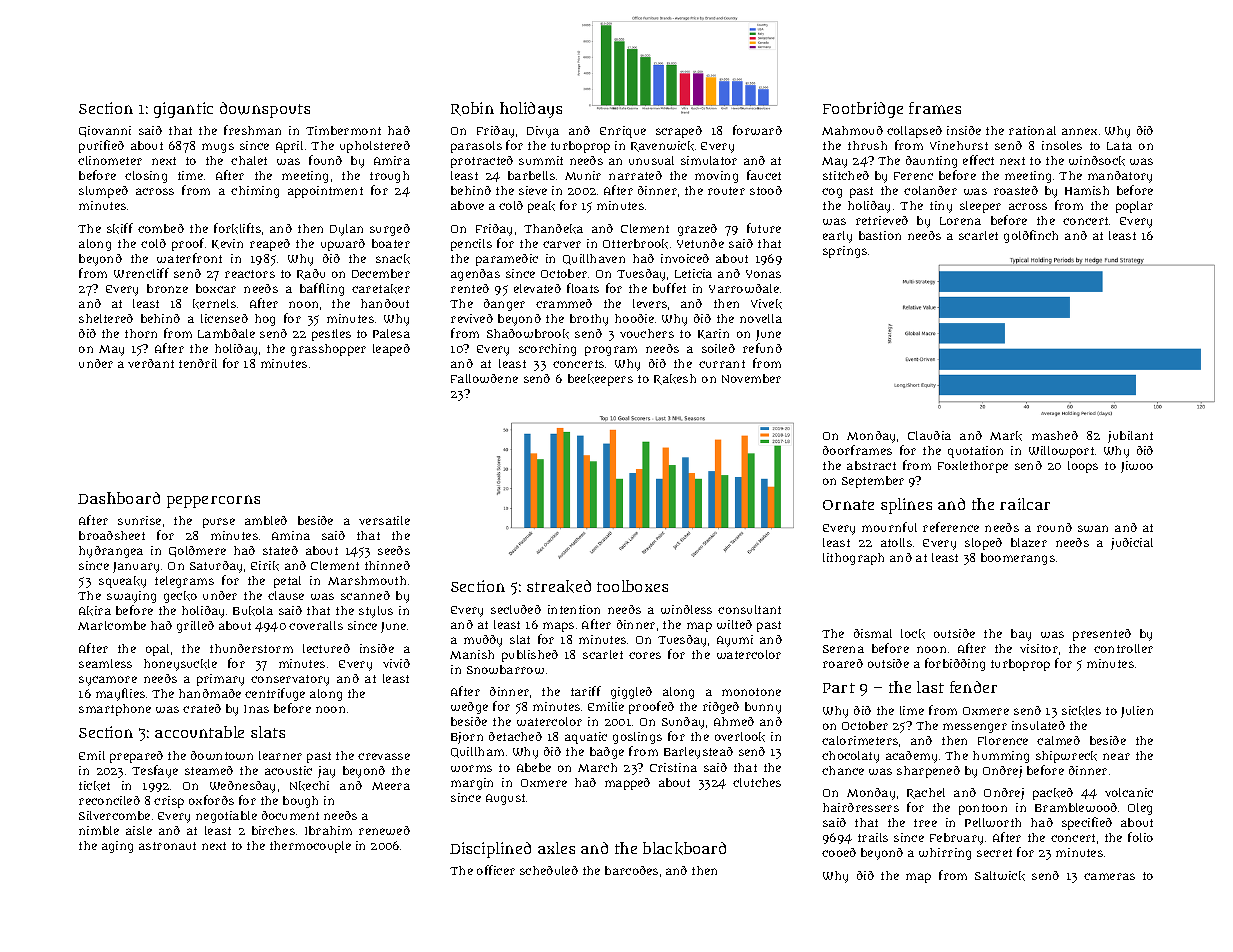  Describe the element at coordinates (1061, 452) in the image. I see `Willowport` at that location.
